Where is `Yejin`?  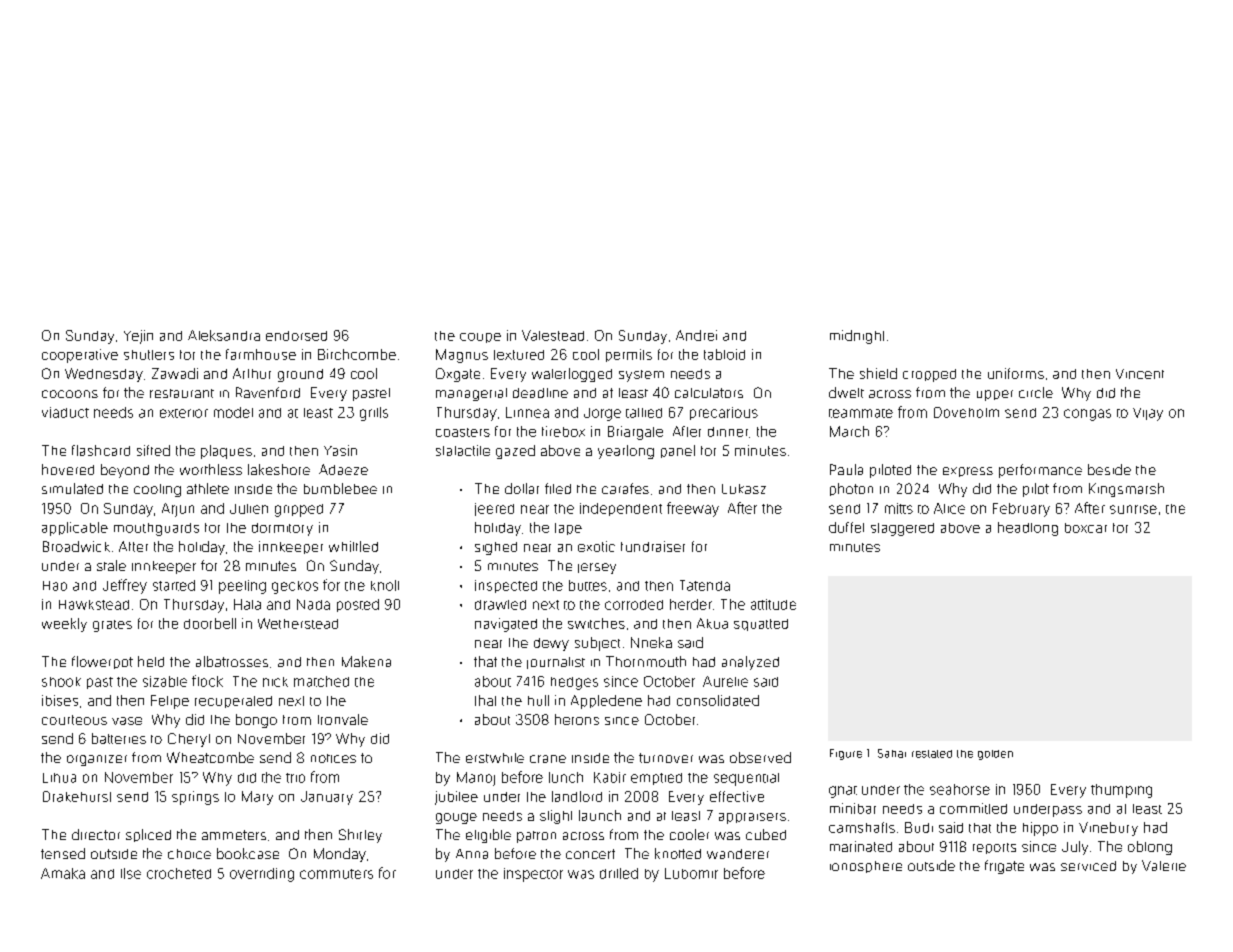
Yejin is located at coordinates (138, 337).
